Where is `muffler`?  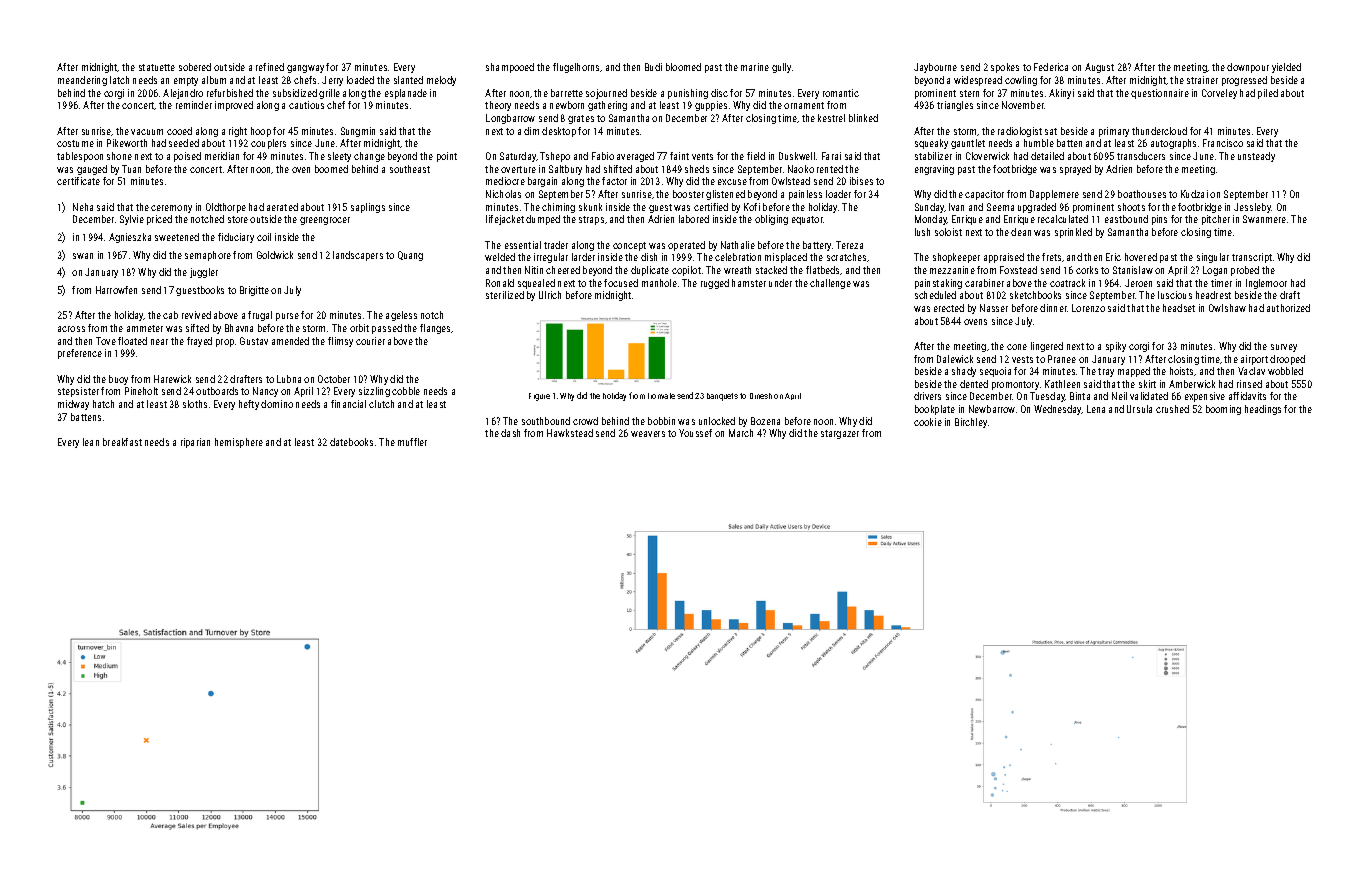
muffler is located at coordinates (412, 442).
